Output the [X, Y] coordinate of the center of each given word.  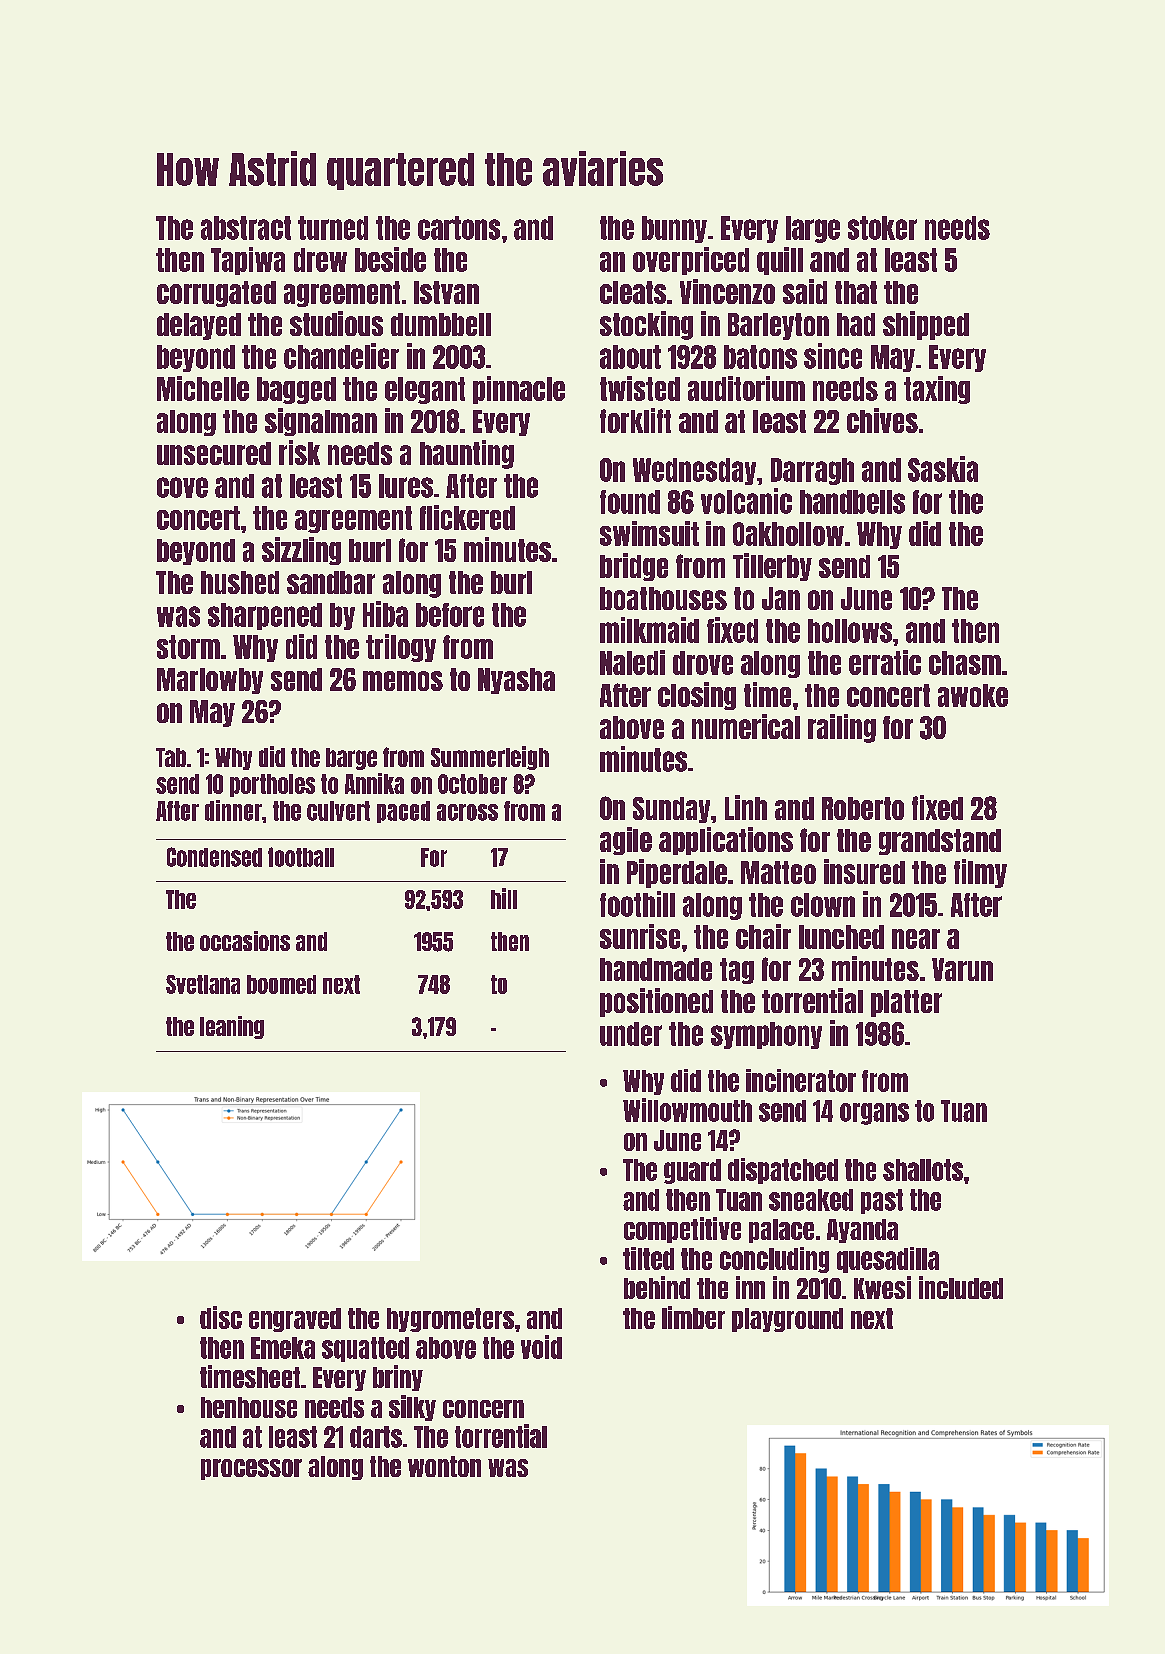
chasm [965, 663]
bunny [674, 229]
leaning [232, 1027]
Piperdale [677, 873]
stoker [882, 228]
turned [333, 228]
